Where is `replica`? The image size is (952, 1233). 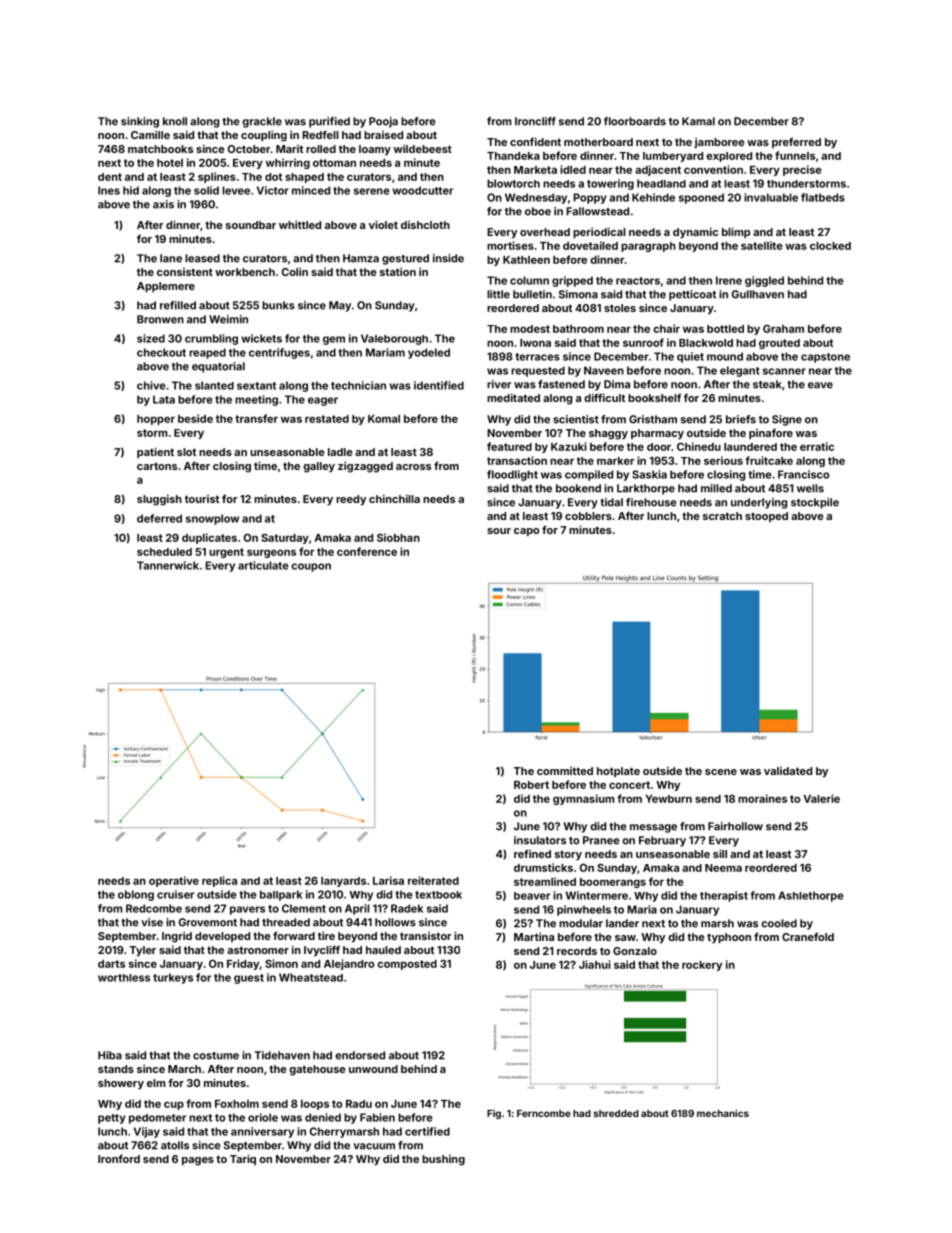
replica is located at coordinates (219, 881).
